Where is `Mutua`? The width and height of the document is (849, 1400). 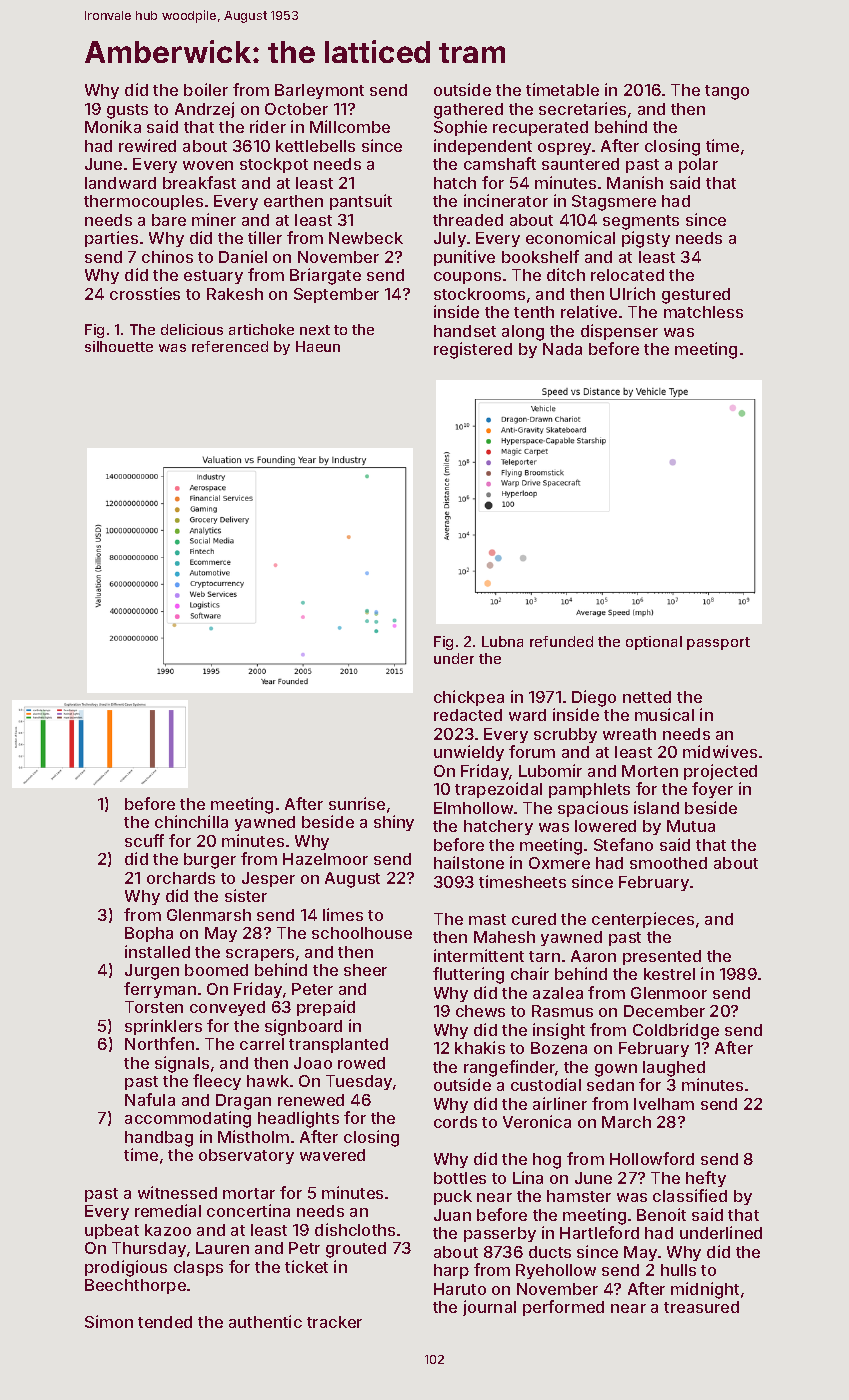 Mutua is located at coordinates (691, 826).
